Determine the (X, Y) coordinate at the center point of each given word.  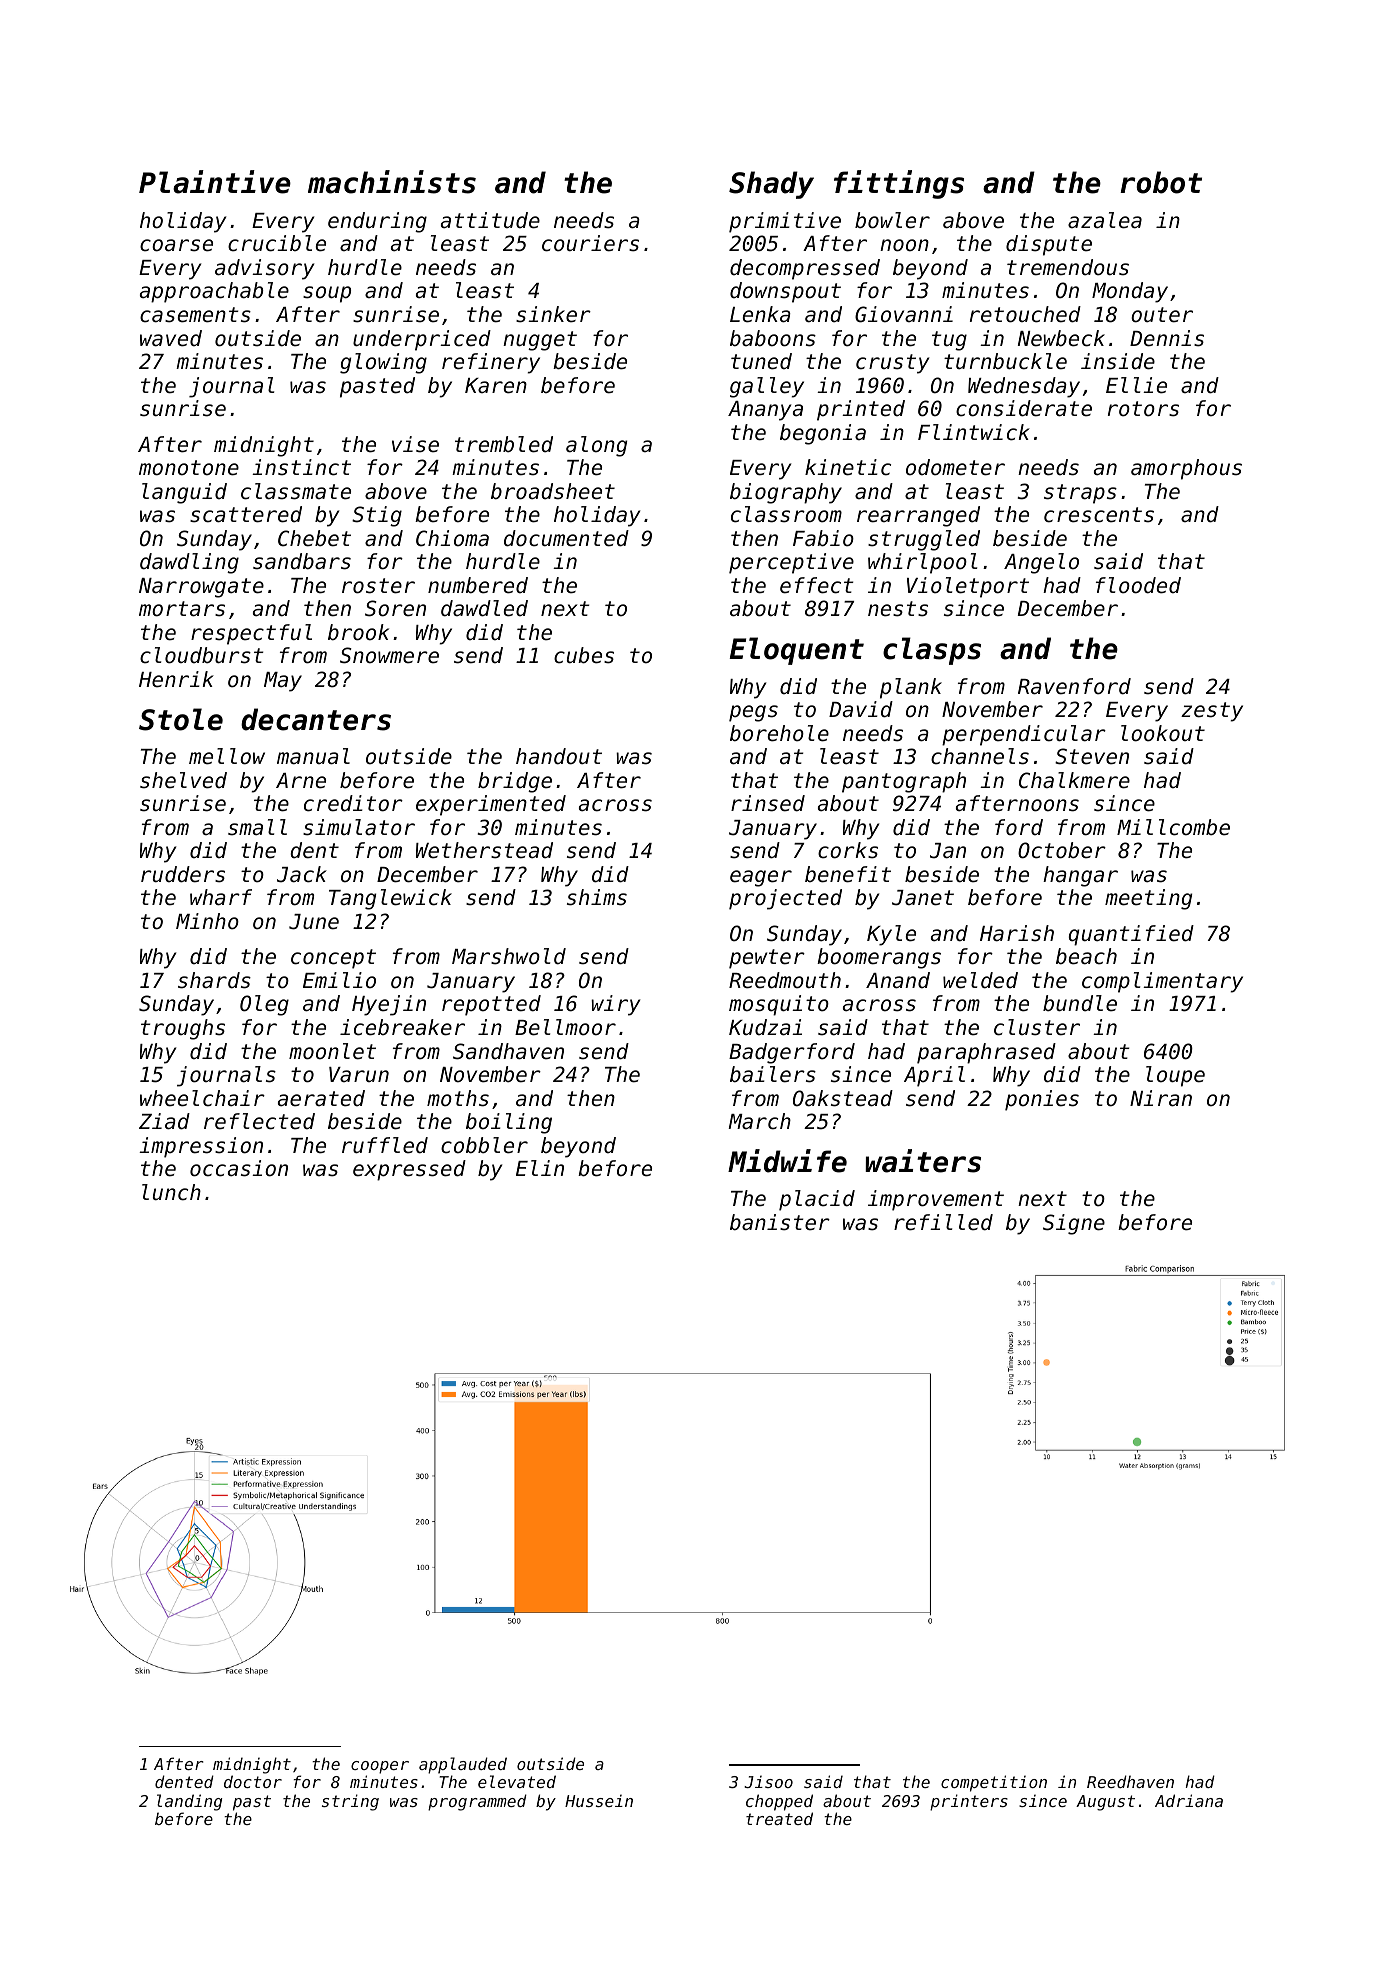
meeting (1148, 899)
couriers (590, 243)
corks (848, 850)
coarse (176, 245)
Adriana (1189, 1800)
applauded (463, 1765)
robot (1161, 182)
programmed (477, 1802)
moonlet (332, 1051)
